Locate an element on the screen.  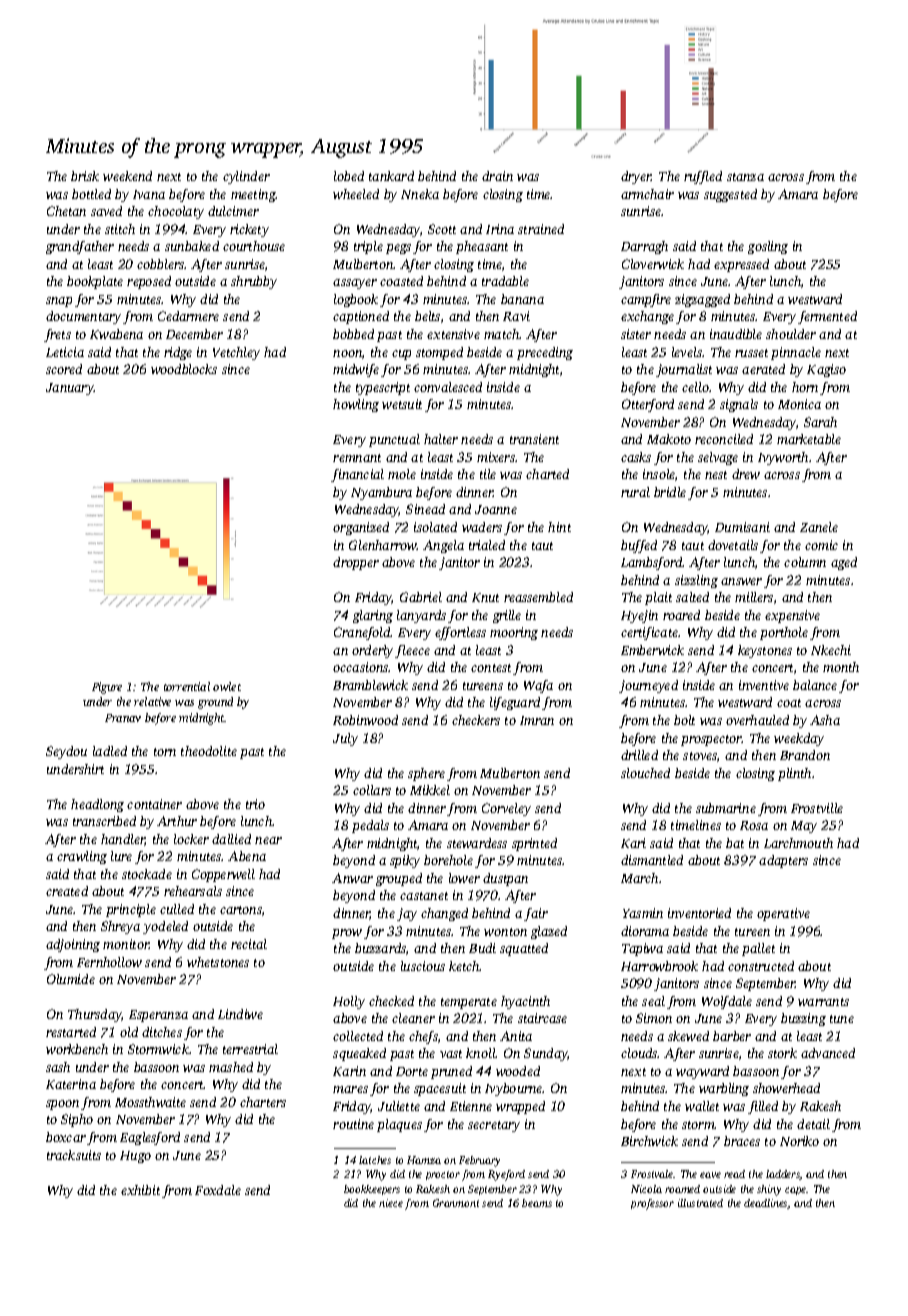
relative is located at coordinates (152, 701).
